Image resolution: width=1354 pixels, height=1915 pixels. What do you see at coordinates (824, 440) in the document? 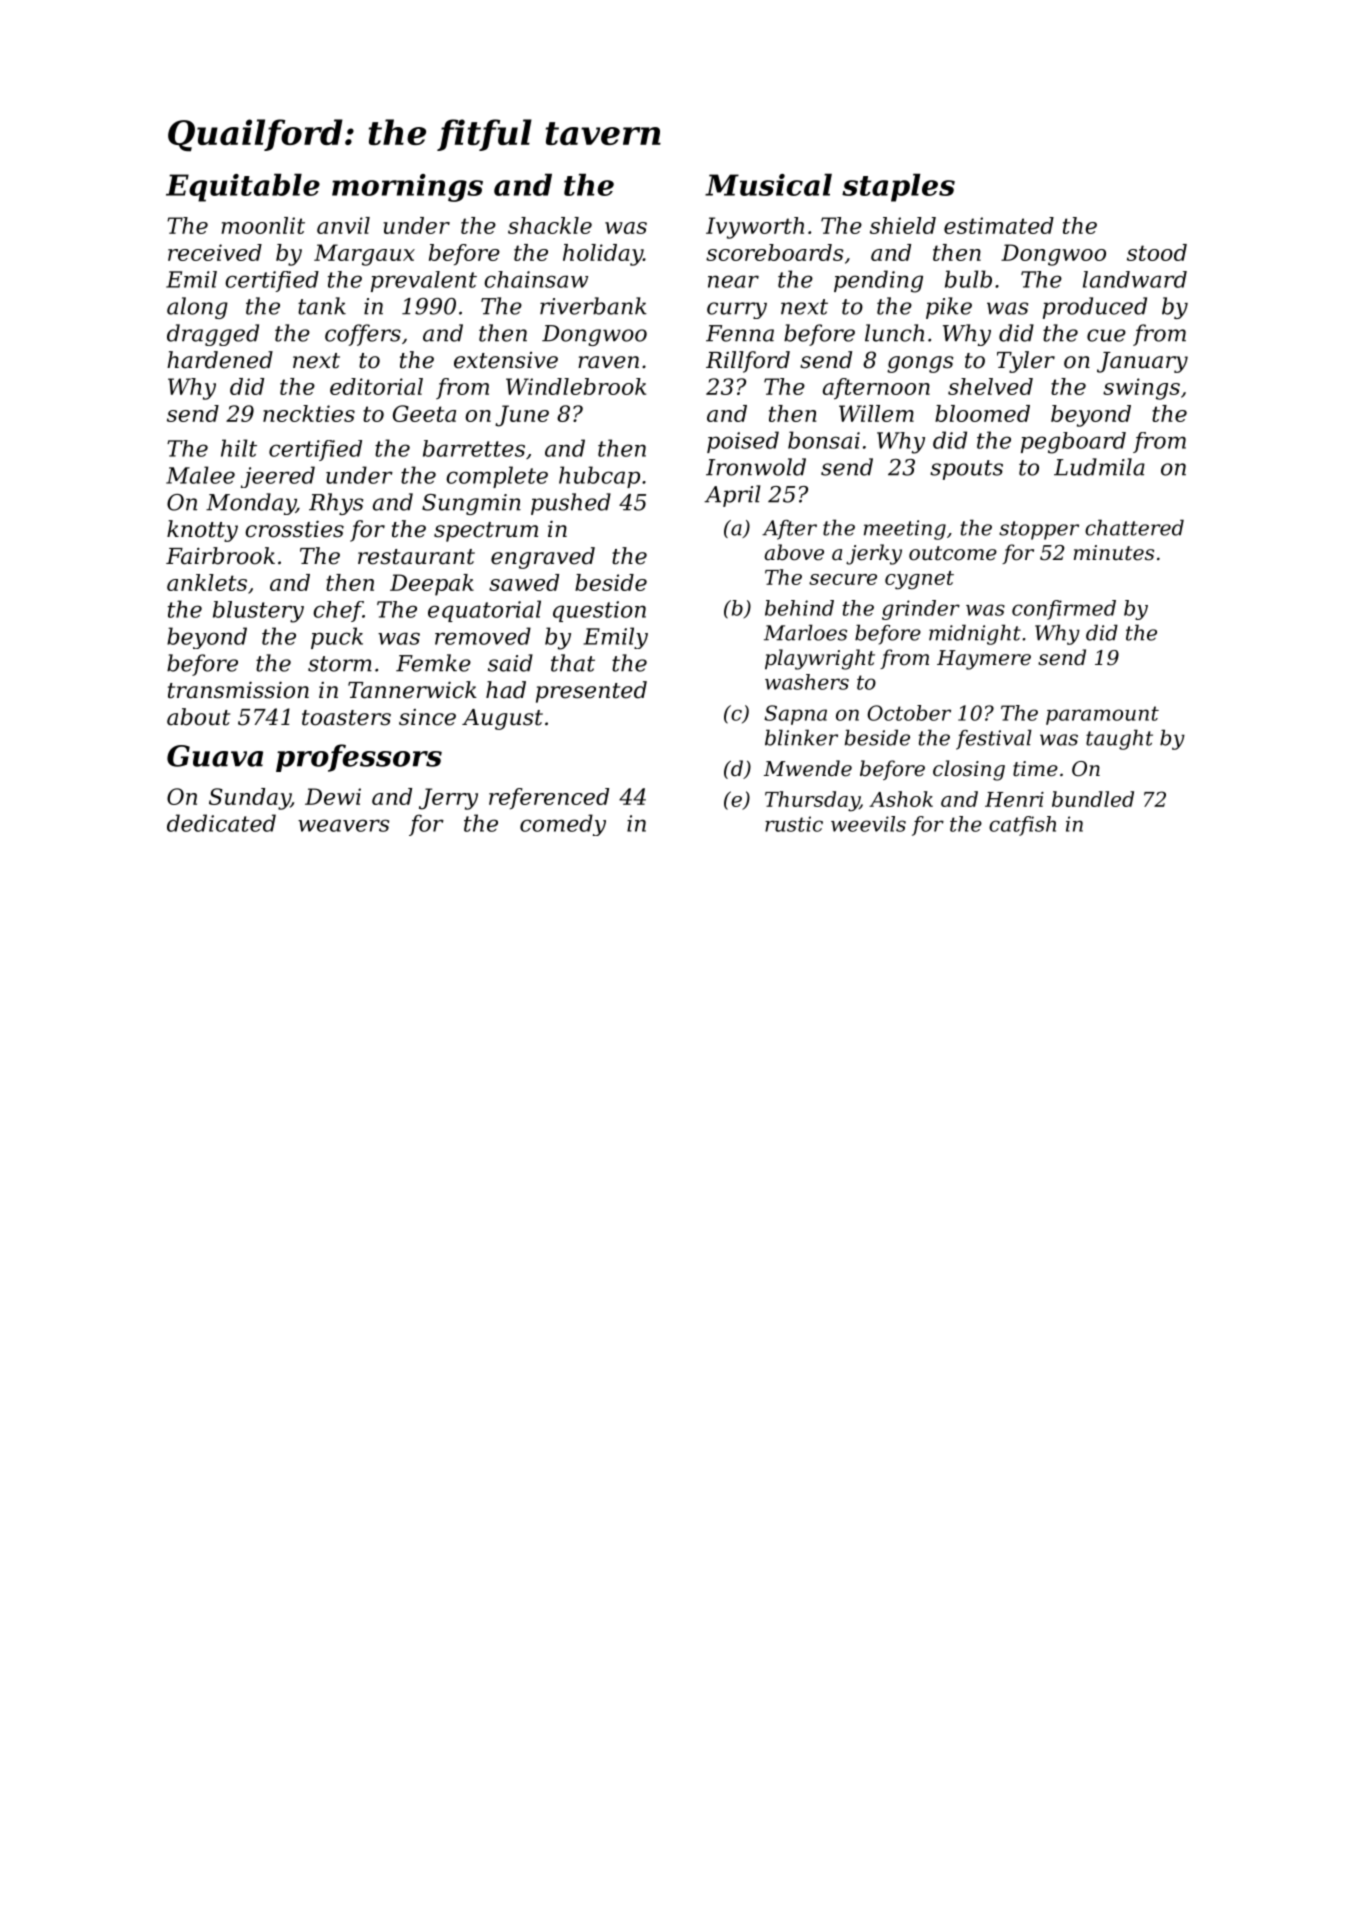
I see `bonsai` at bounding box center [824, 440].
